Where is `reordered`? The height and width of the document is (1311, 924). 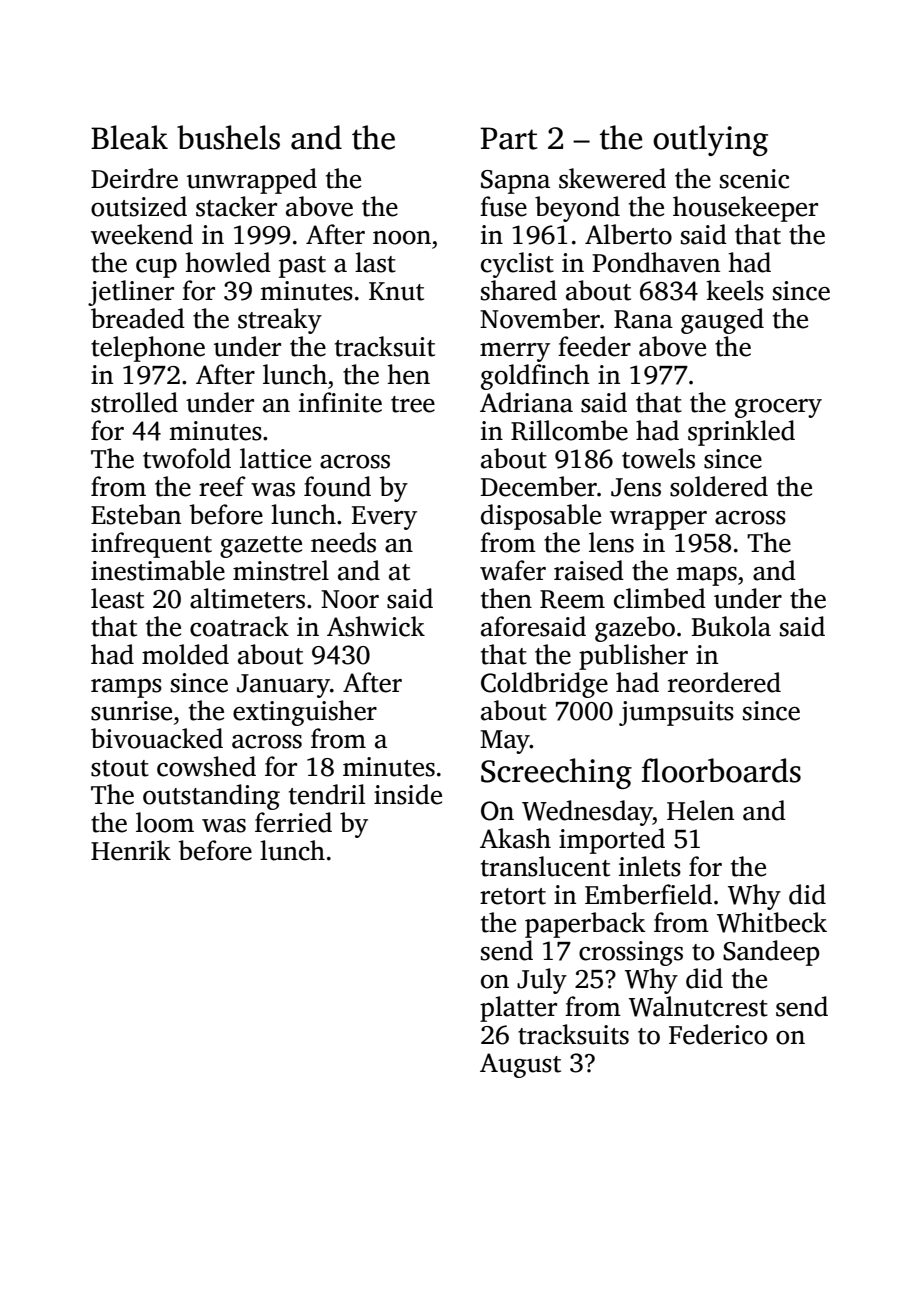
reordered is located at coordinates (724, 682).
